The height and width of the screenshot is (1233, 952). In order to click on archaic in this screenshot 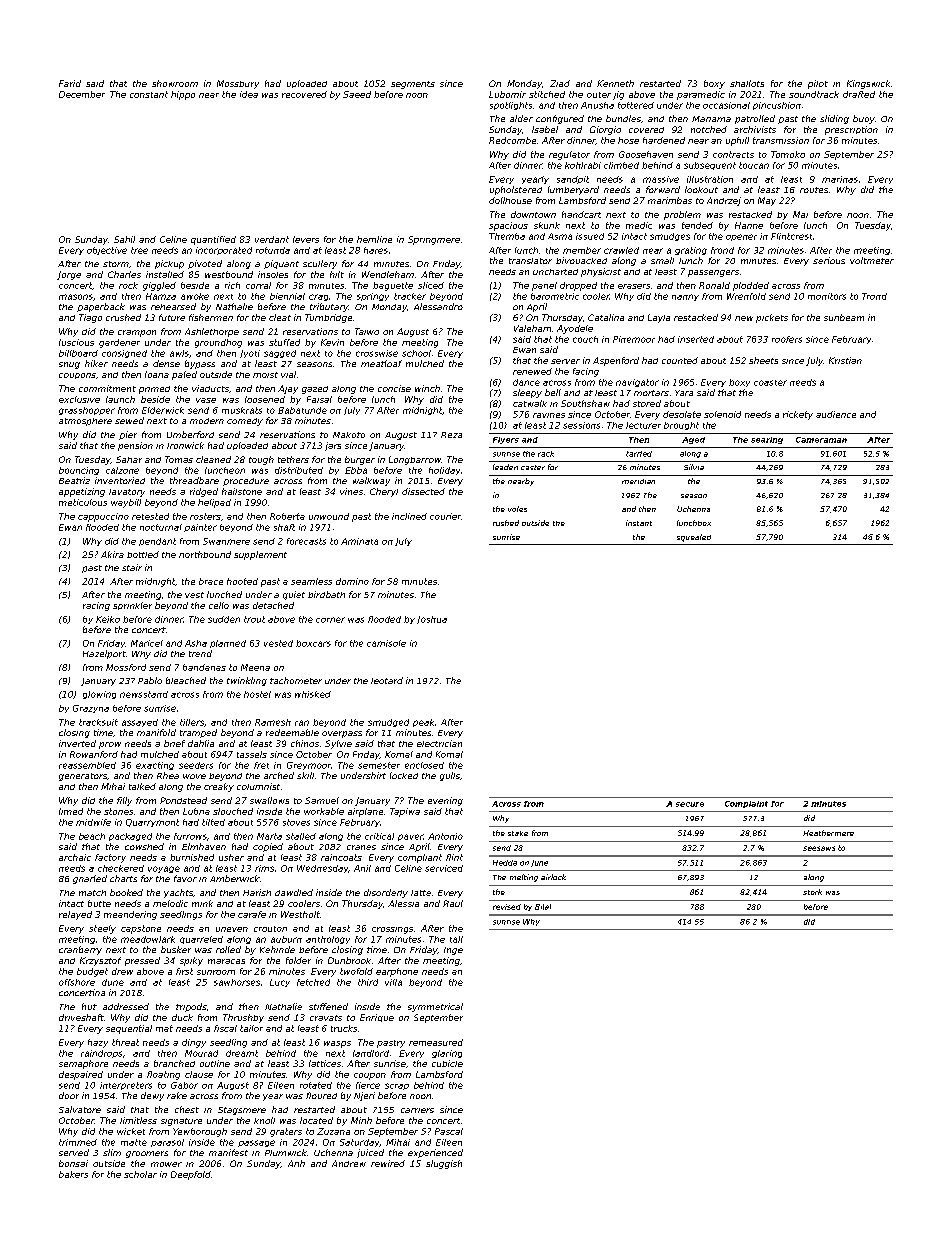, I will do `click(75, 857)`.
